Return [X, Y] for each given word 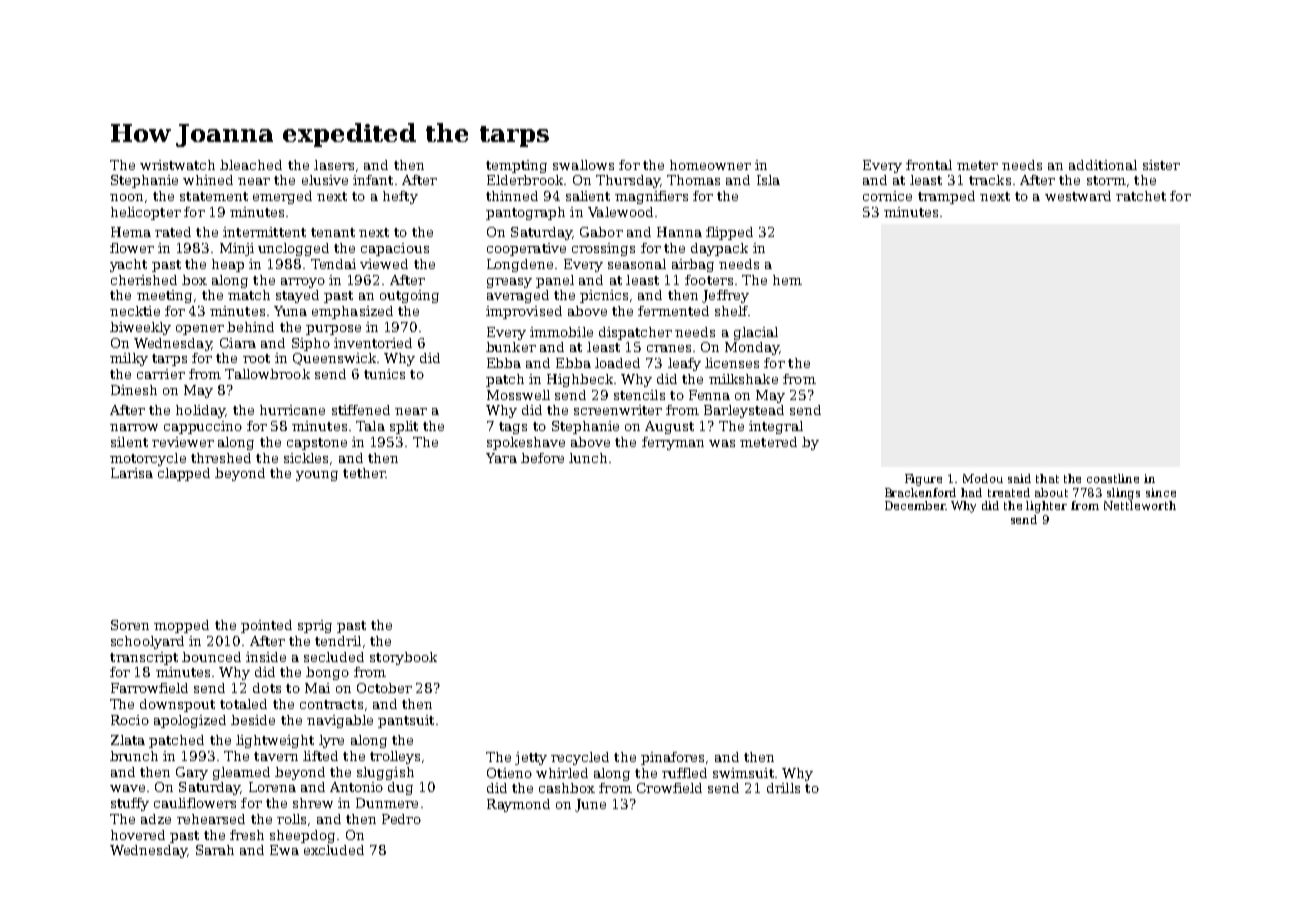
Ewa [284, 850]
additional [1103, 165]
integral [776, 427]
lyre [331, 741]
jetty [531, 758]
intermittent [264, 232]
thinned [512, 196]
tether [364, 473]
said [1019, 478]
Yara [501, 458]
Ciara [238, 343]
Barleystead [744, 411]
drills [783, 788]
